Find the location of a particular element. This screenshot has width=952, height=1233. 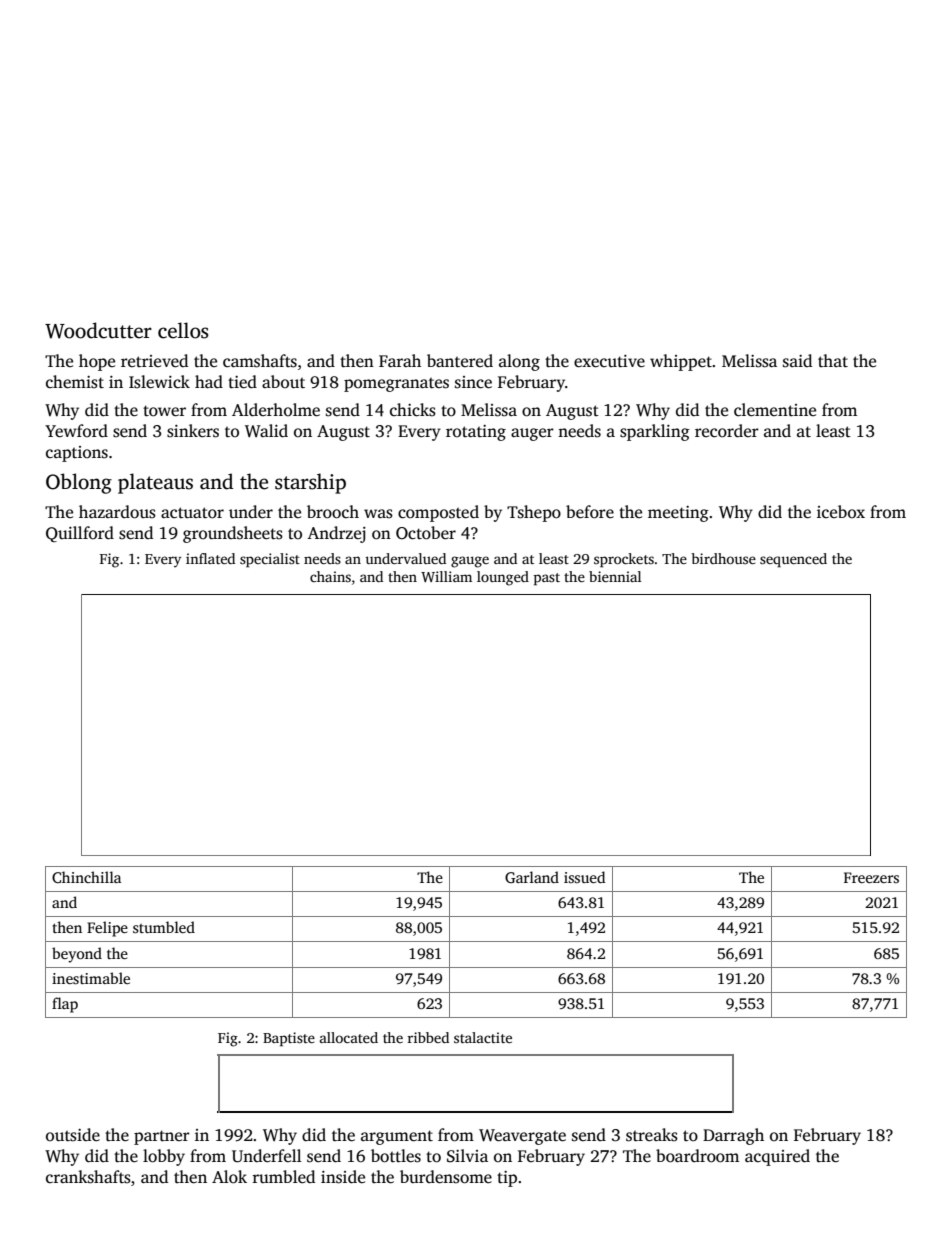

burdensome is located at coordinates (446, 1177).
